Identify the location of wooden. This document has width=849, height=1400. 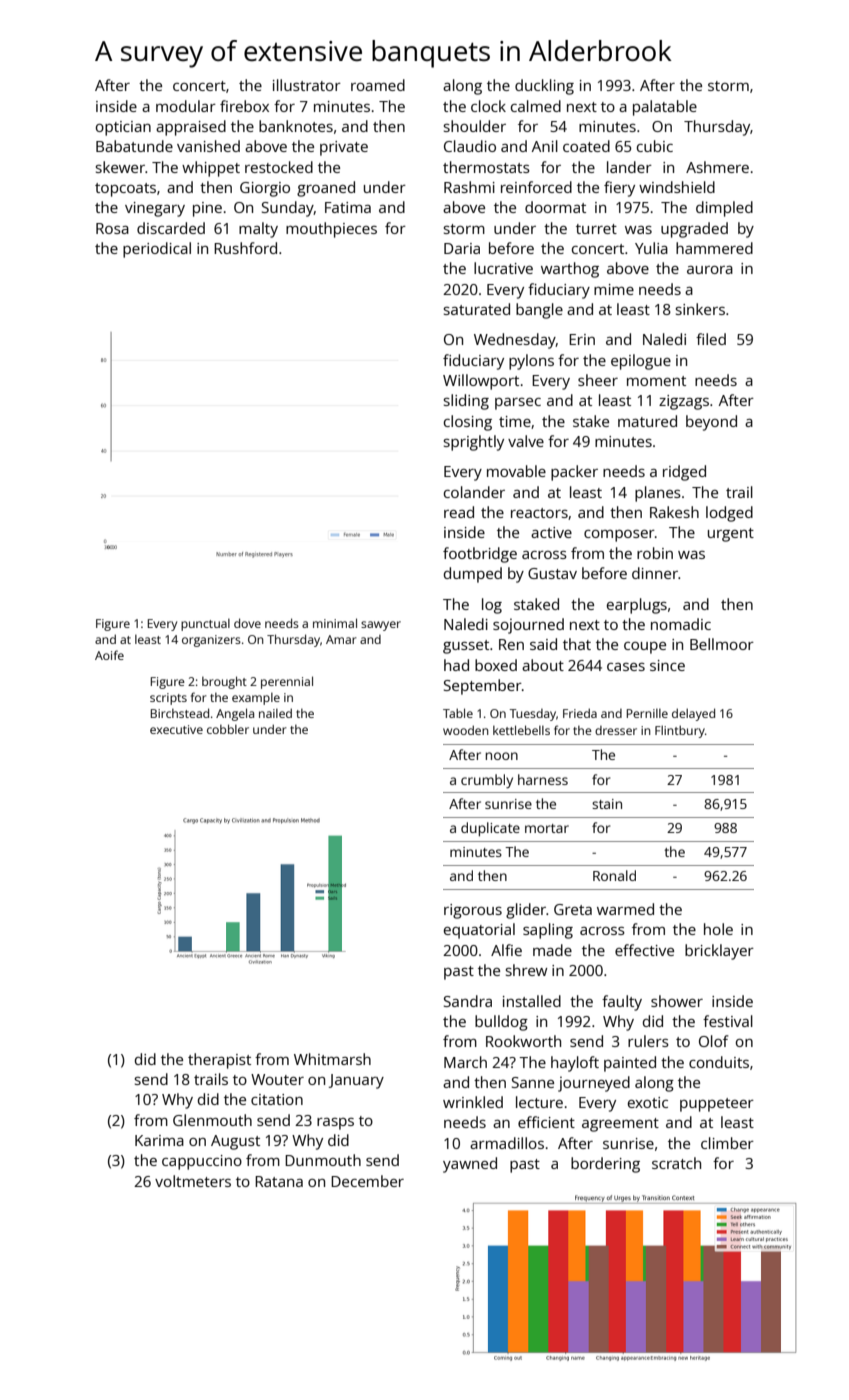
(466, 730).
